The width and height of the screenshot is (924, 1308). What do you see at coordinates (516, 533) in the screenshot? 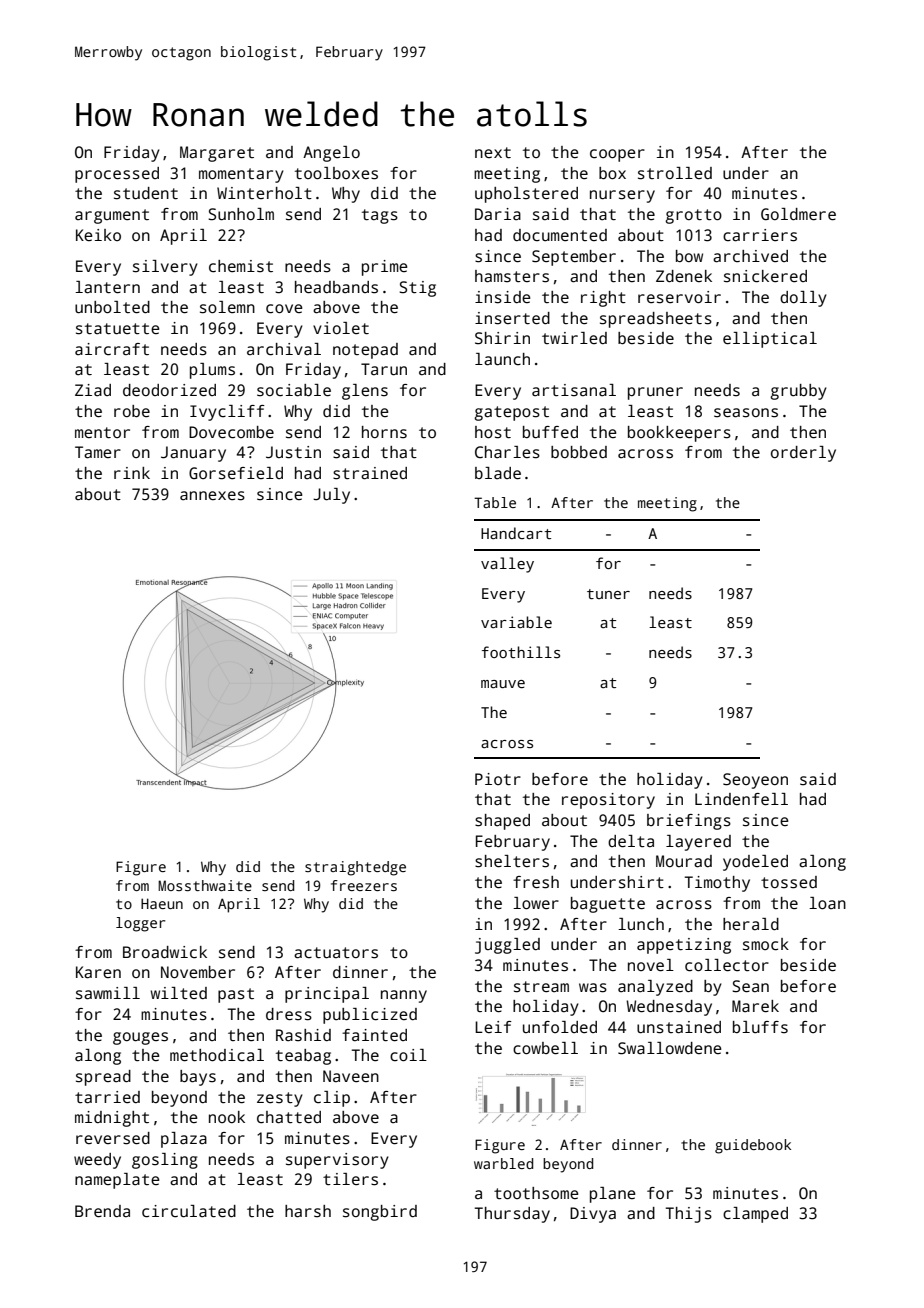
I see `Handcart` at bounding box center [516, 533].
